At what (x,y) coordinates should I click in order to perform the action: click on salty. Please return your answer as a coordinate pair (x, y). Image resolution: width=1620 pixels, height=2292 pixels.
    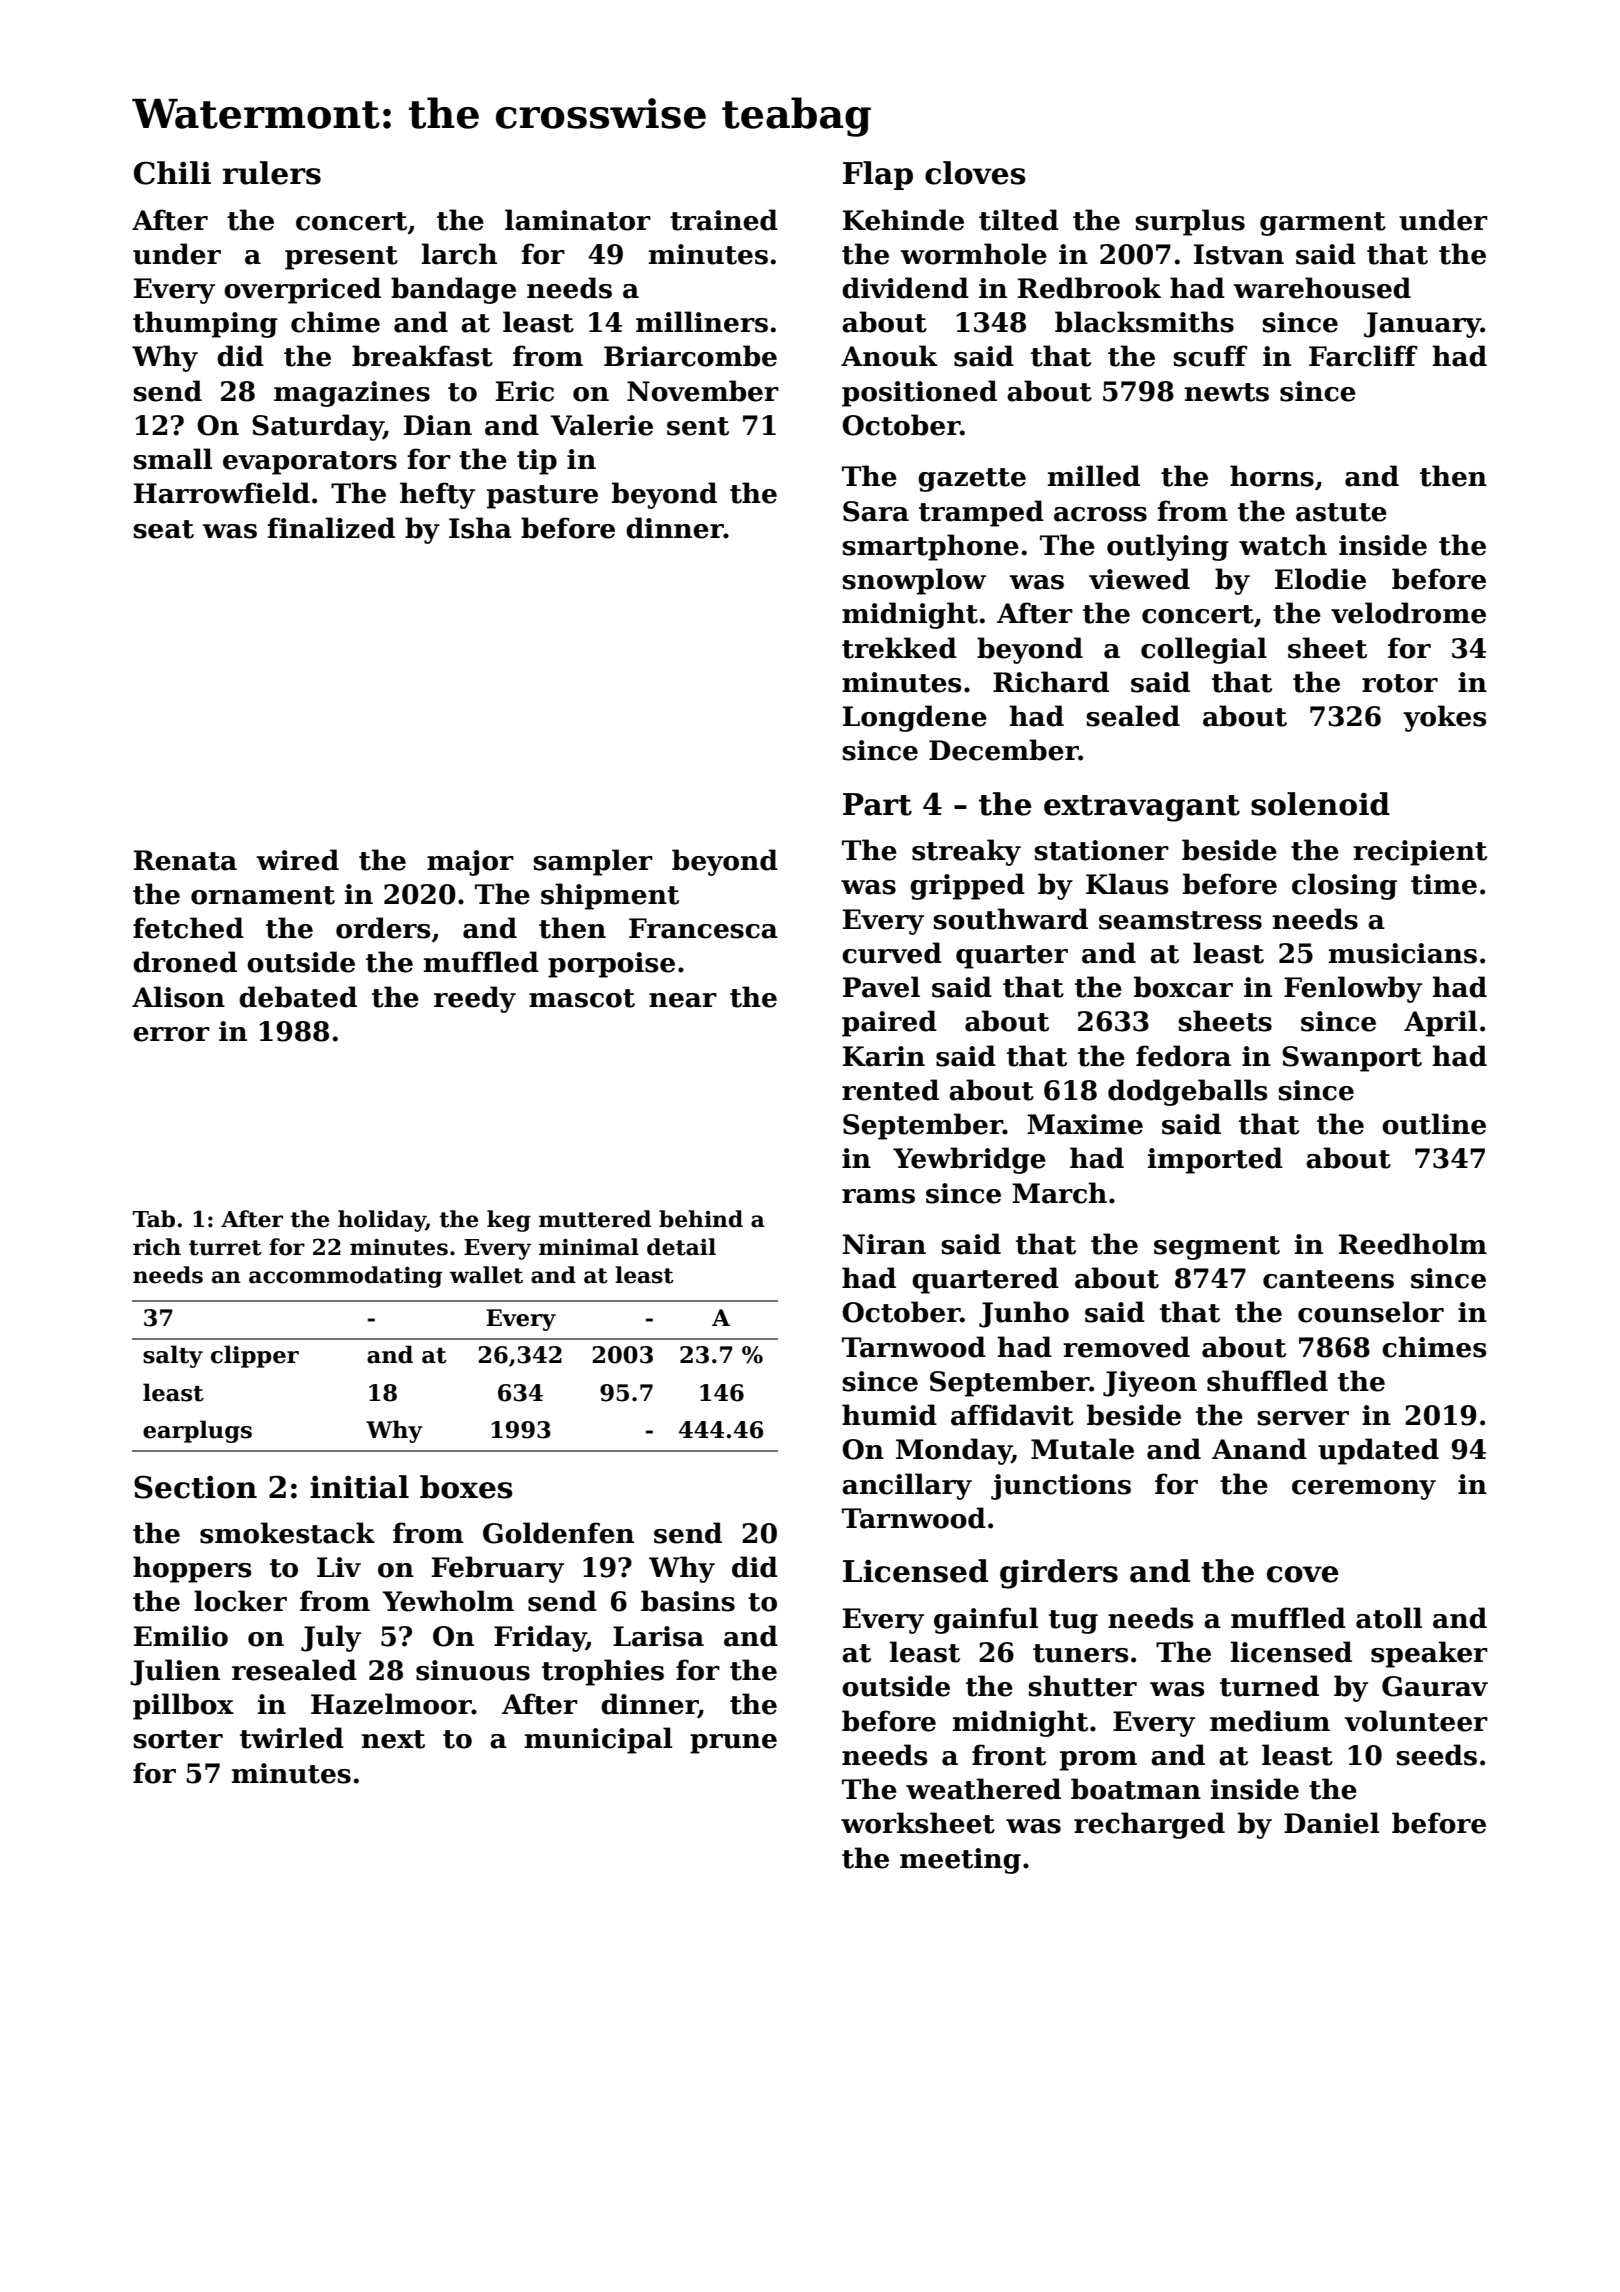
    Looking at the image, I should click on (173, 1356).
